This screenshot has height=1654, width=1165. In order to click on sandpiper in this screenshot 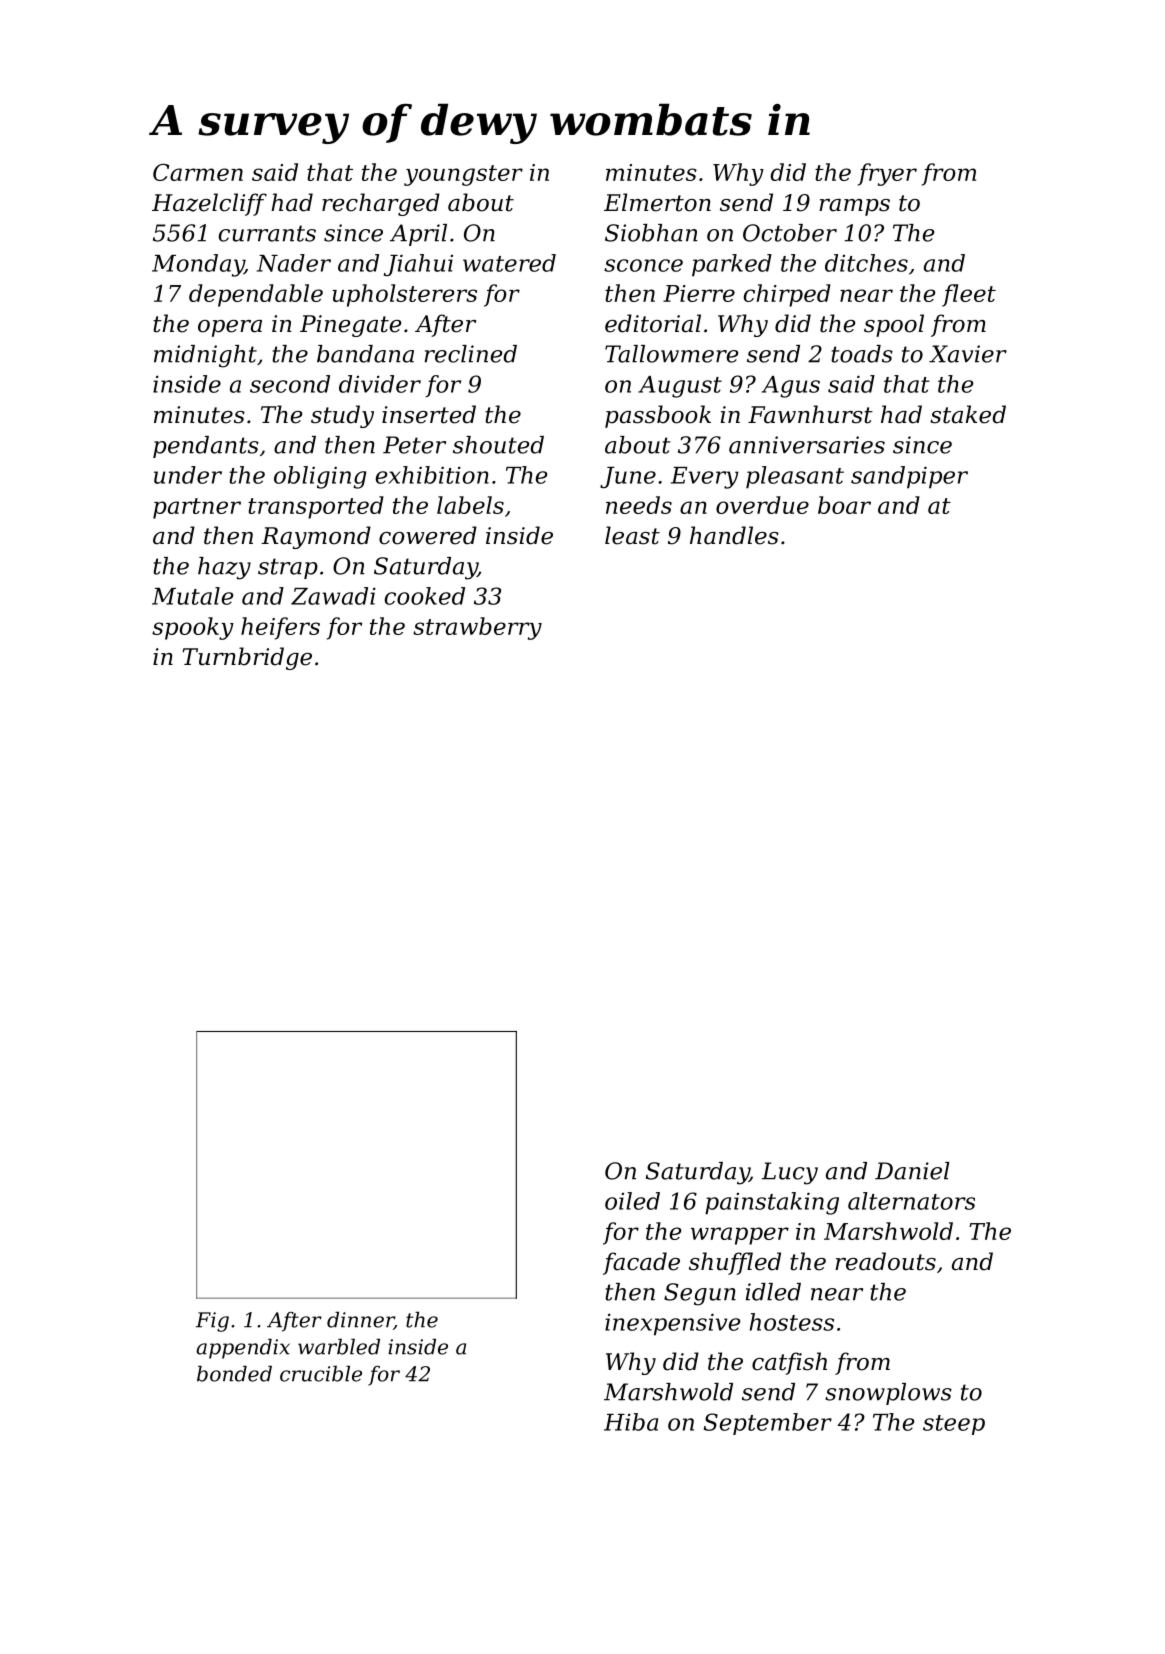, I will do `click(909, 477)`.
